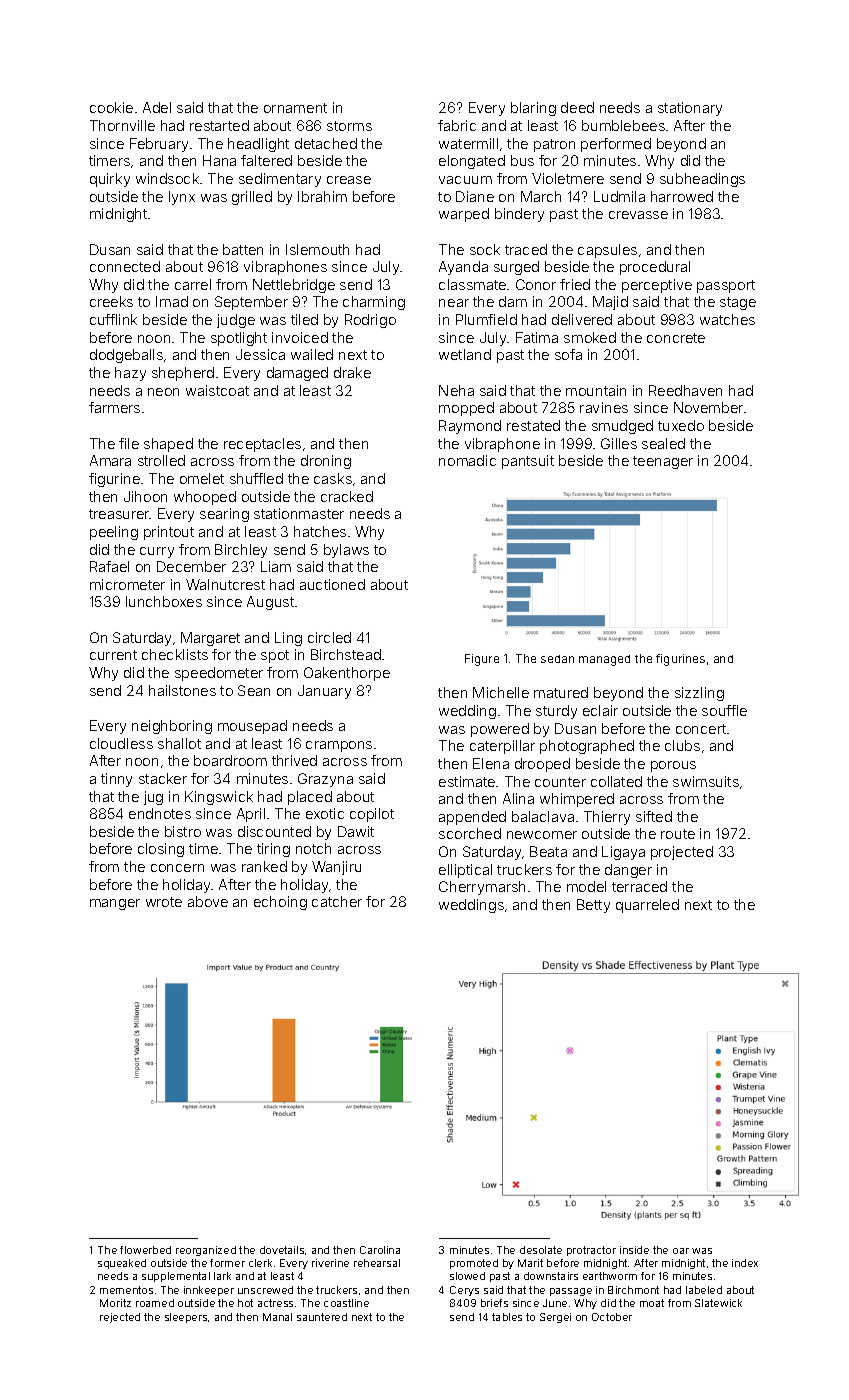 This page has height=1400, width=849. What do you see at coordinates (682, 853) in the page?
I see `projected` at bounding box center [682, 853].
